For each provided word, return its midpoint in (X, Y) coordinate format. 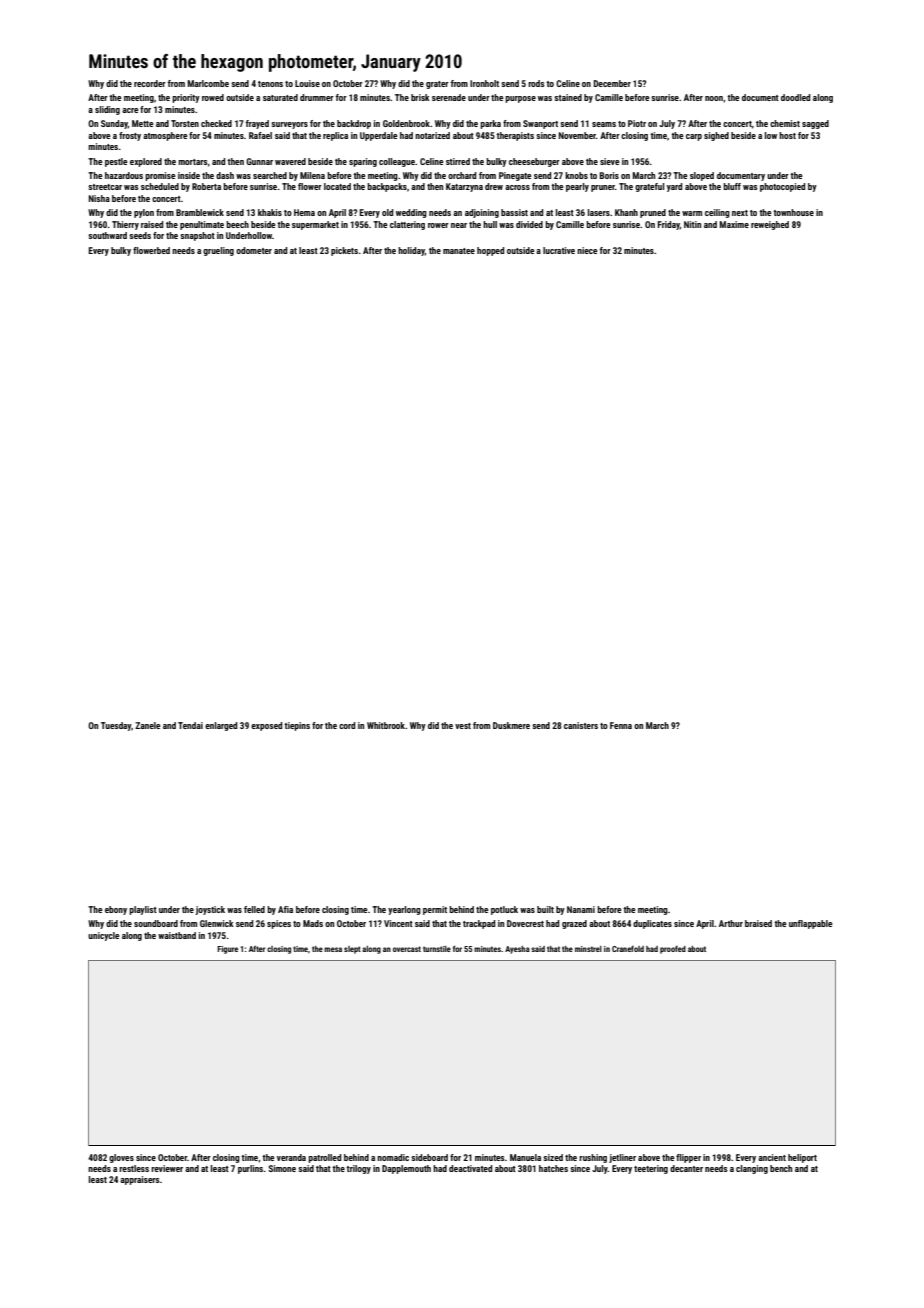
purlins (250, 1169)
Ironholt (484, 83)
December (612, 83)
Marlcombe (208, 83)
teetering (651, 1169)
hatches (553, 1168)
